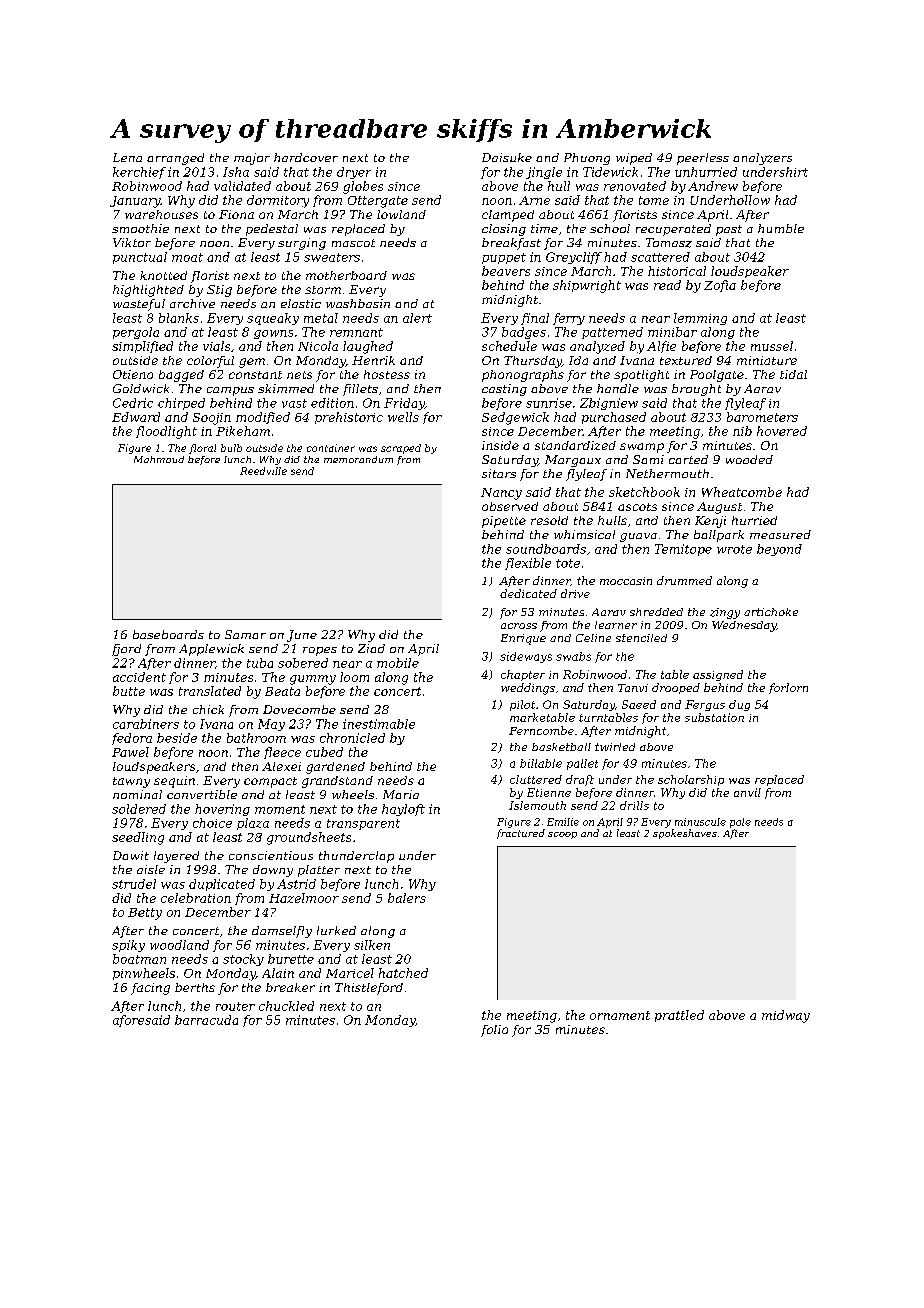 The height and width of the screenshot is (1308, 924). What do you see at coordinates (528, 564) in the screenshot?
I see `flexible` at bounding box center [528, 564].
